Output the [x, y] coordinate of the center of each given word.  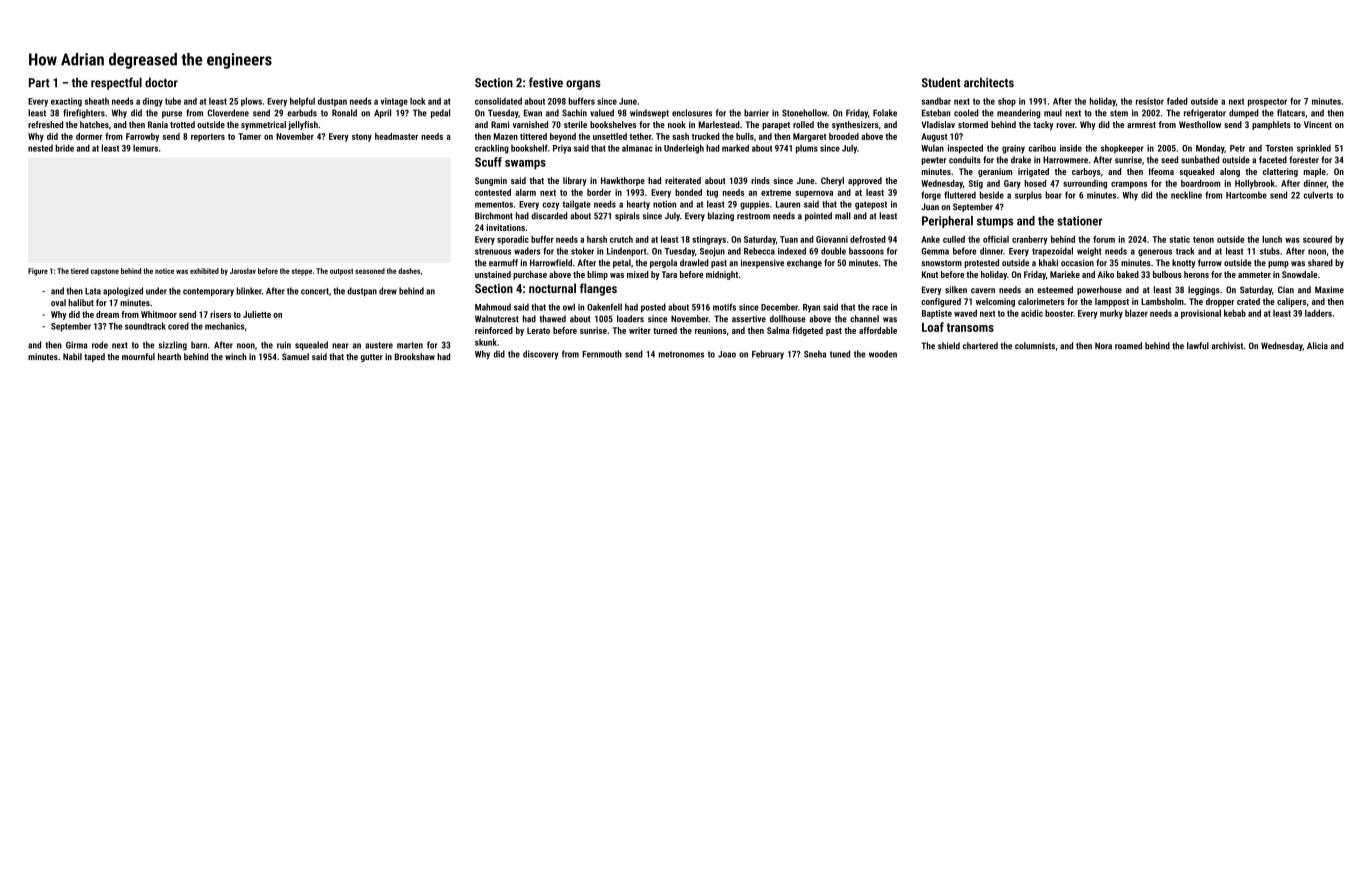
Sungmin [491, 181]
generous [1155, 253]
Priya [562, 149]
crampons [1129, 185]
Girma [76, 345]
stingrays [709, 240]
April [382, 113]
